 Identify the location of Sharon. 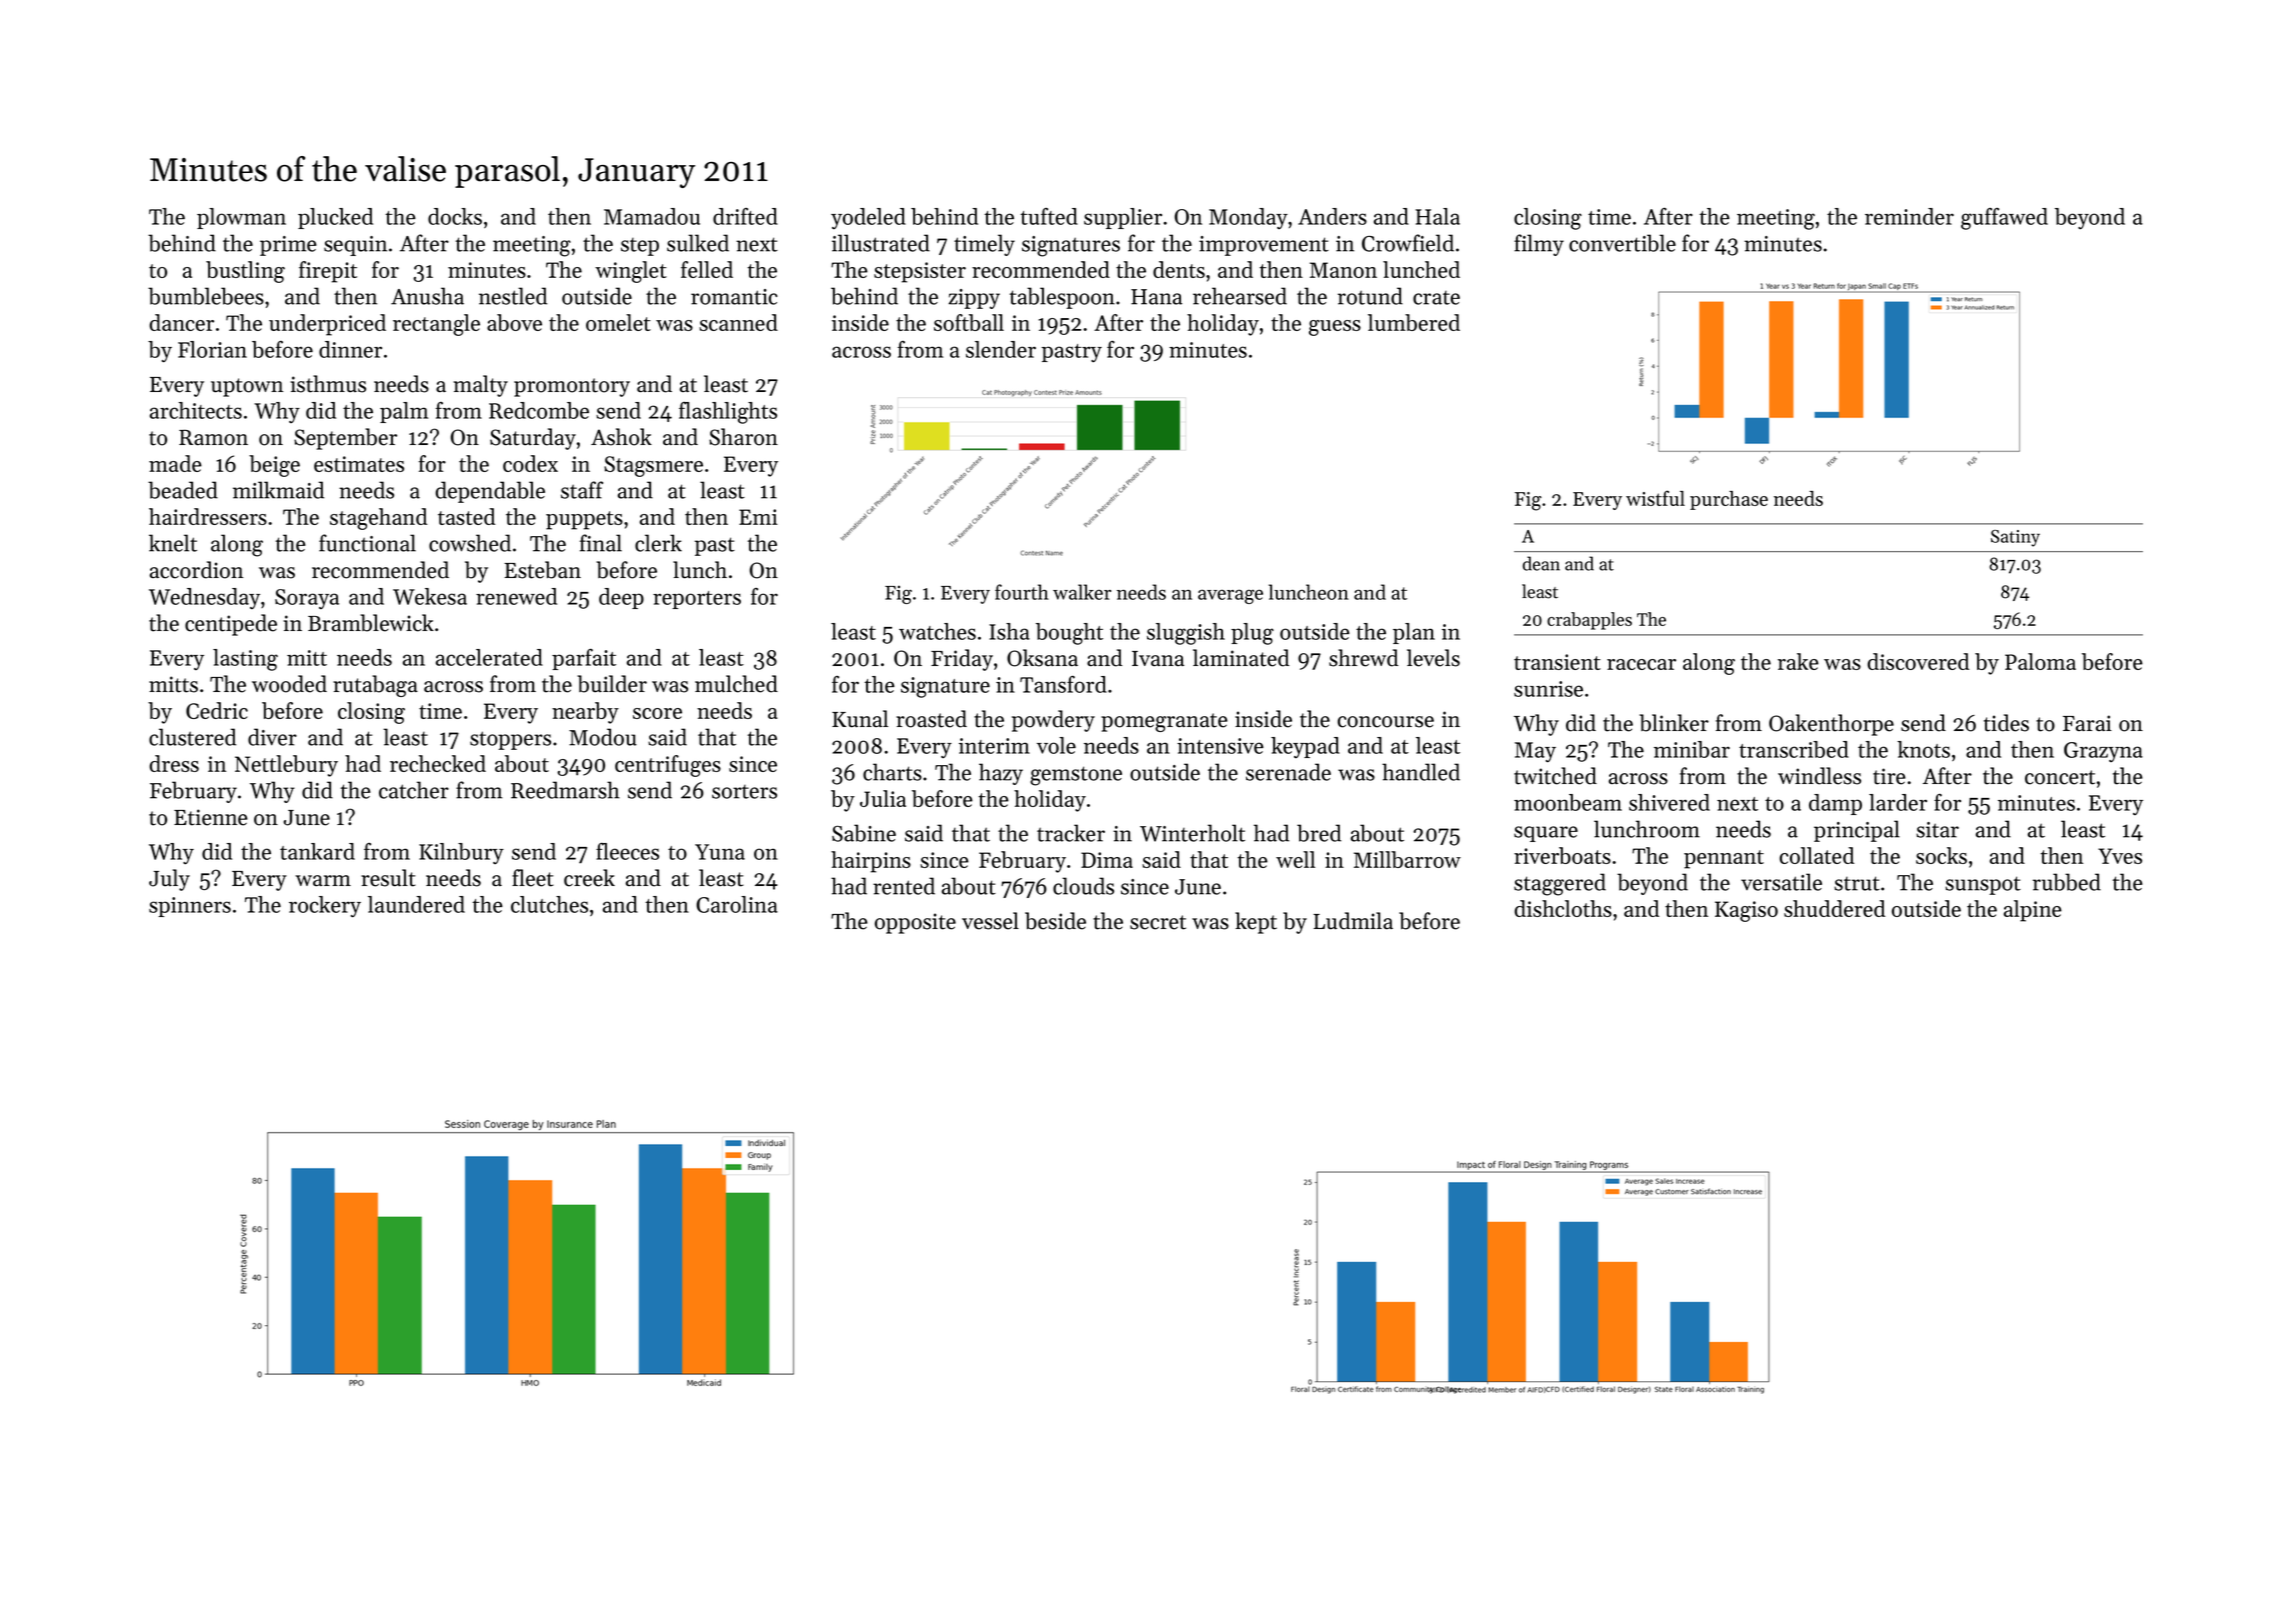
(743, 437).
